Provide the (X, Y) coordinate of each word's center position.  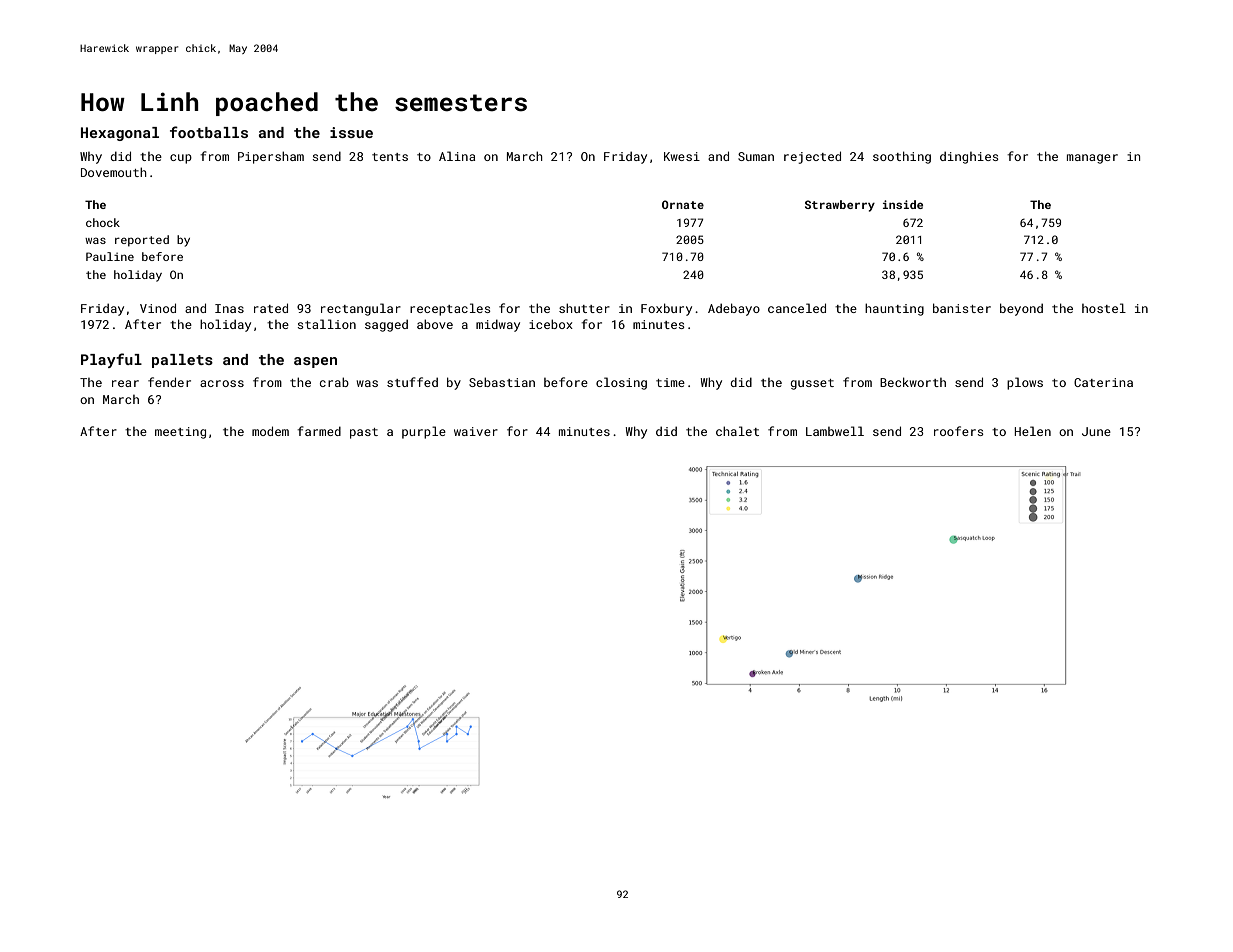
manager (1092, 159)
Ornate (683, 204)
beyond (1021, 309)
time (670, 382)
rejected (812, 157)
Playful (111, 360)
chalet (737, 431)
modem (270, 431)
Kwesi (682, 156)
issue (351, 132)
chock (103, 222)
